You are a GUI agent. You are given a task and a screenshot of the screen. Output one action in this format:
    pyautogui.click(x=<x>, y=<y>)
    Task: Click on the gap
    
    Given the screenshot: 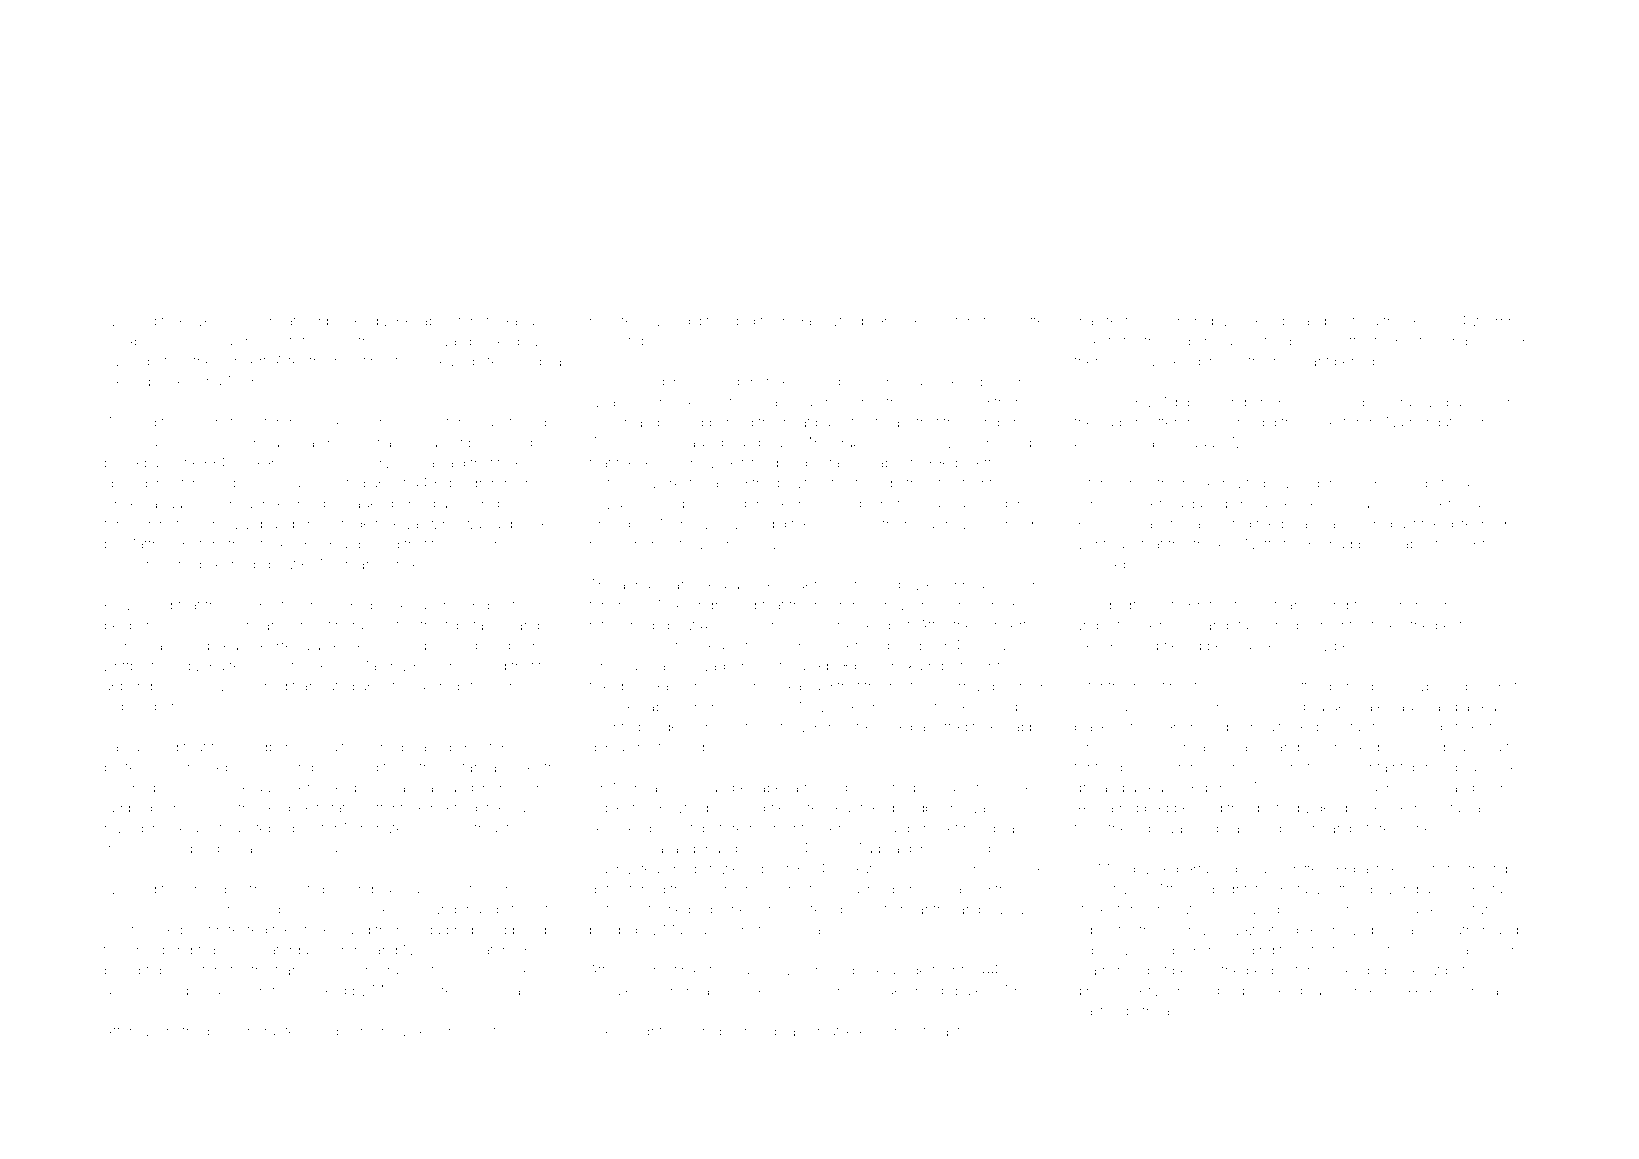 What is the action you would take?
    pyautogui.click(x=601, y=750)
